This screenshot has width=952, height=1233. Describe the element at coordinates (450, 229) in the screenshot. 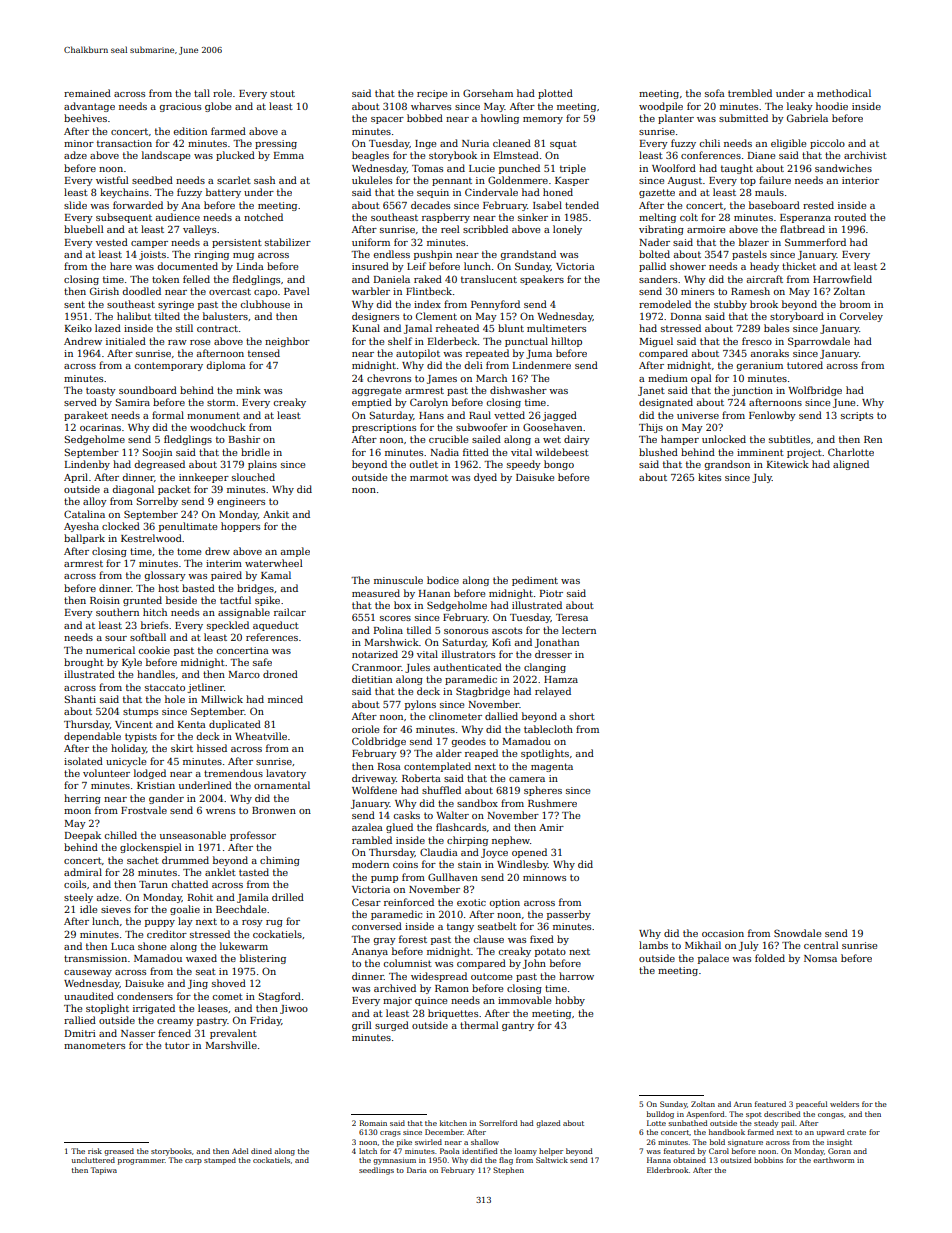

I see `reel` at that location.
